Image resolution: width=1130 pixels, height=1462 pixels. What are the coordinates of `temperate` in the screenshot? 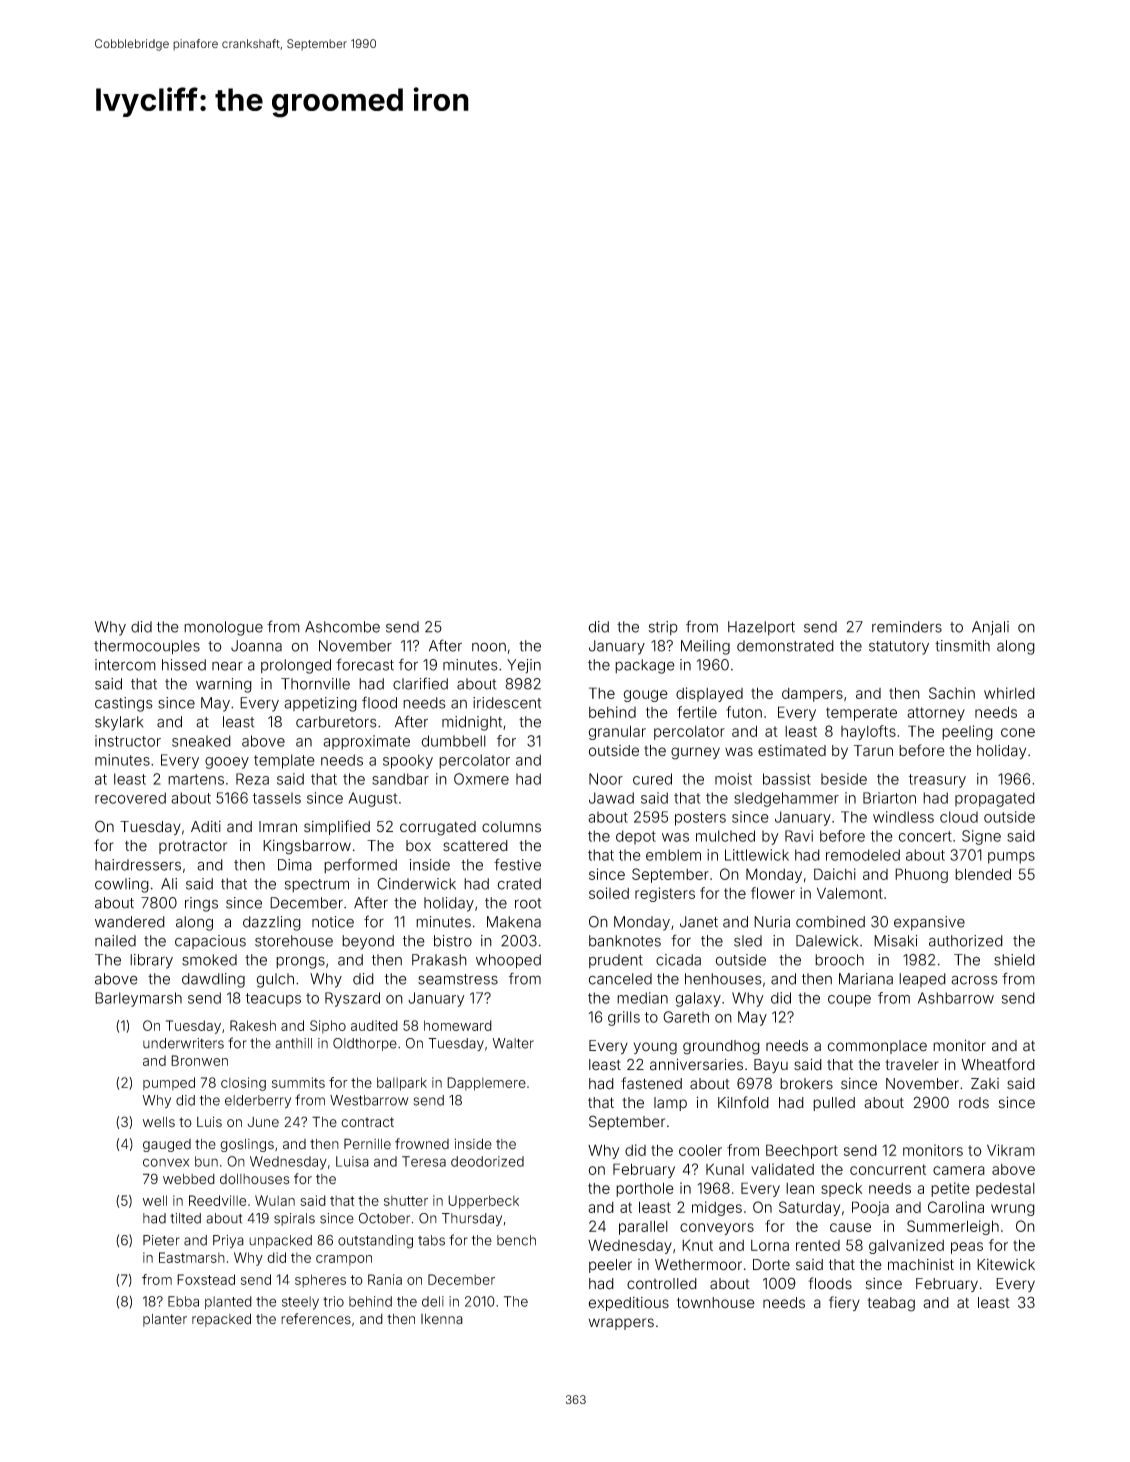 It's located at (861, 714).
